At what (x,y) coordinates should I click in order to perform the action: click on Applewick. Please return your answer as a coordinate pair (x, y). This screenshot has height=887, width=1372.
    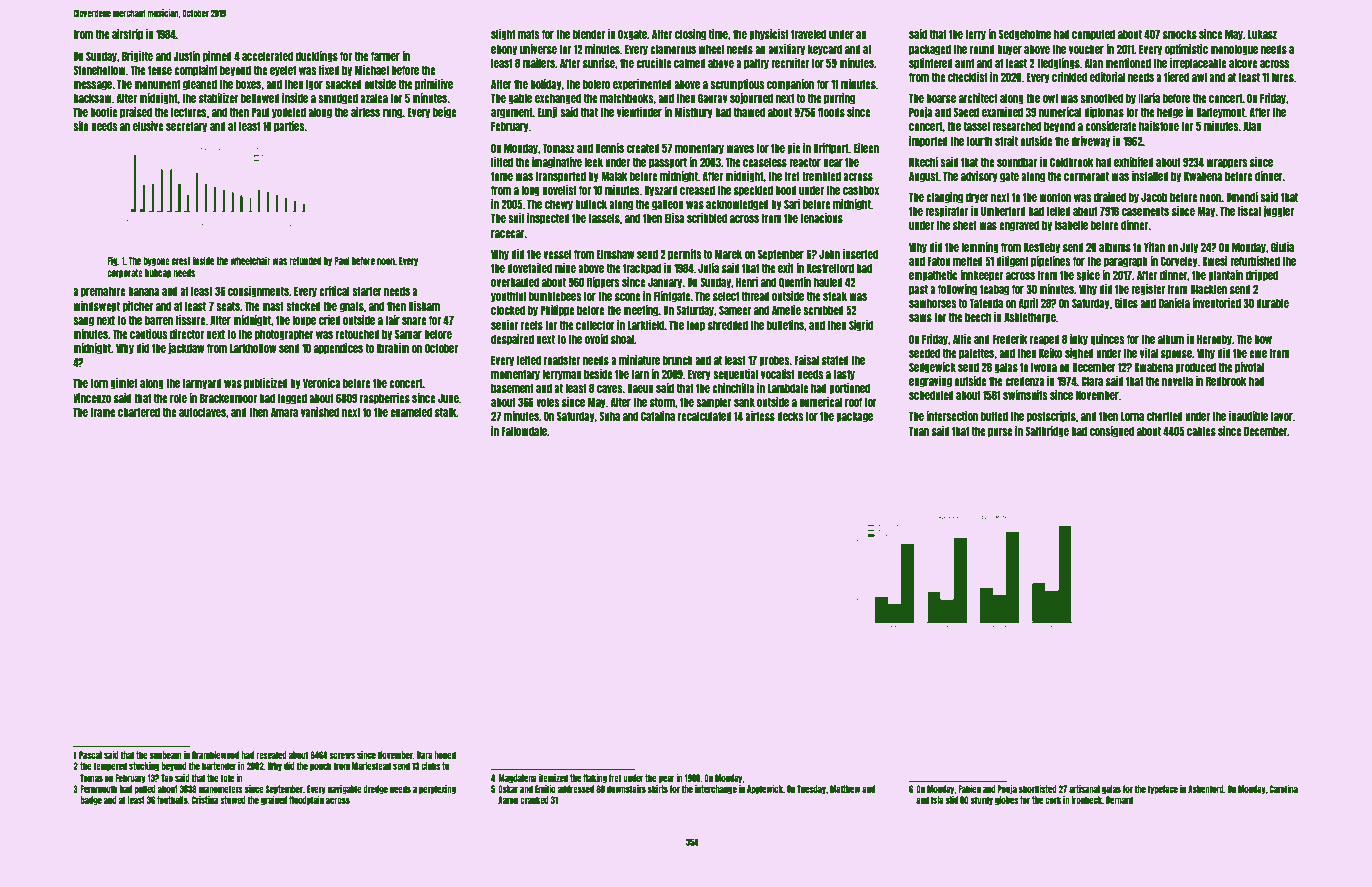
    Looking at the image, I should click on (765, 789).
